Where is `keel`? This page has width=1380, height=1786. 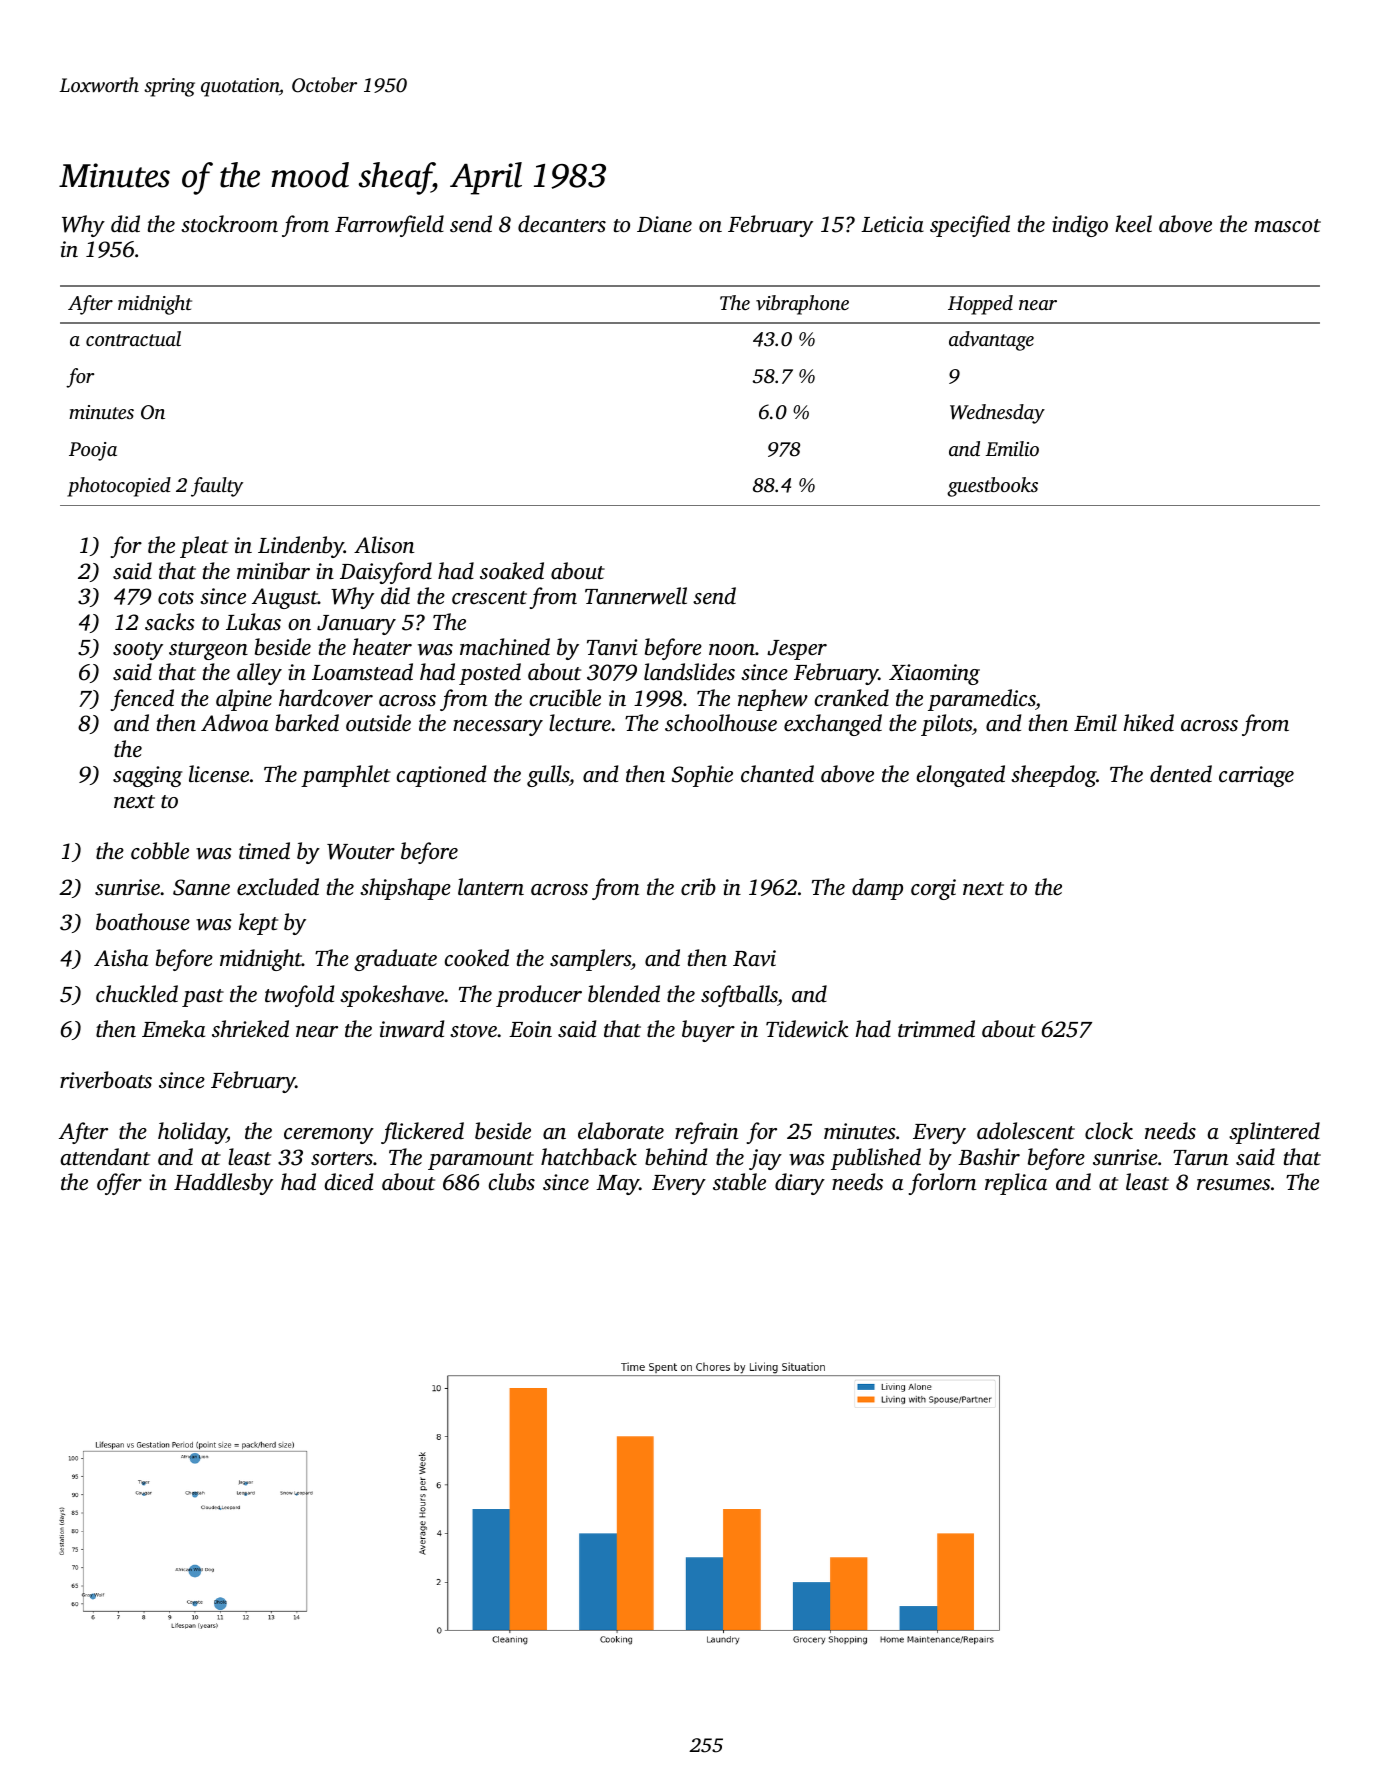
keel is located at coordinates (1133, 223).
